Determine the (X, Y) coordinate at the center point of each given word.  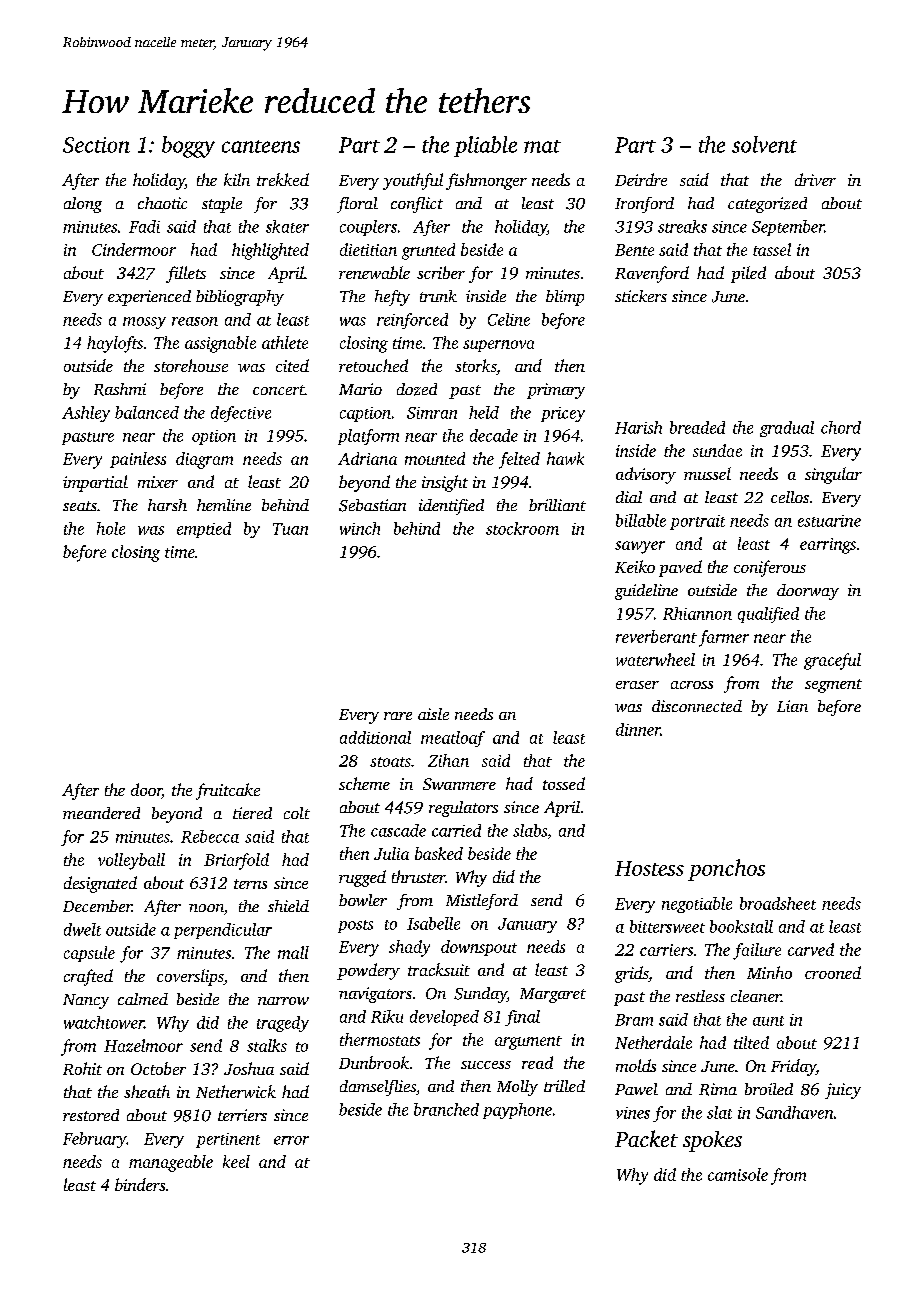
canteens (261, 146)
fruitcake (228, 791)
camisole (738, 1174)
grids (631, 974)
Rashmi (120, 389)
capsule (89, 954)
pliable (485, 146)
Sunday (480, 995)
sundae (717, 450)
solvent (764, 144)
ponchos (726, 870)
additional (375, 737)
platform (368, 437)
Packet (646, 1138)
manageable (171, 1163)
